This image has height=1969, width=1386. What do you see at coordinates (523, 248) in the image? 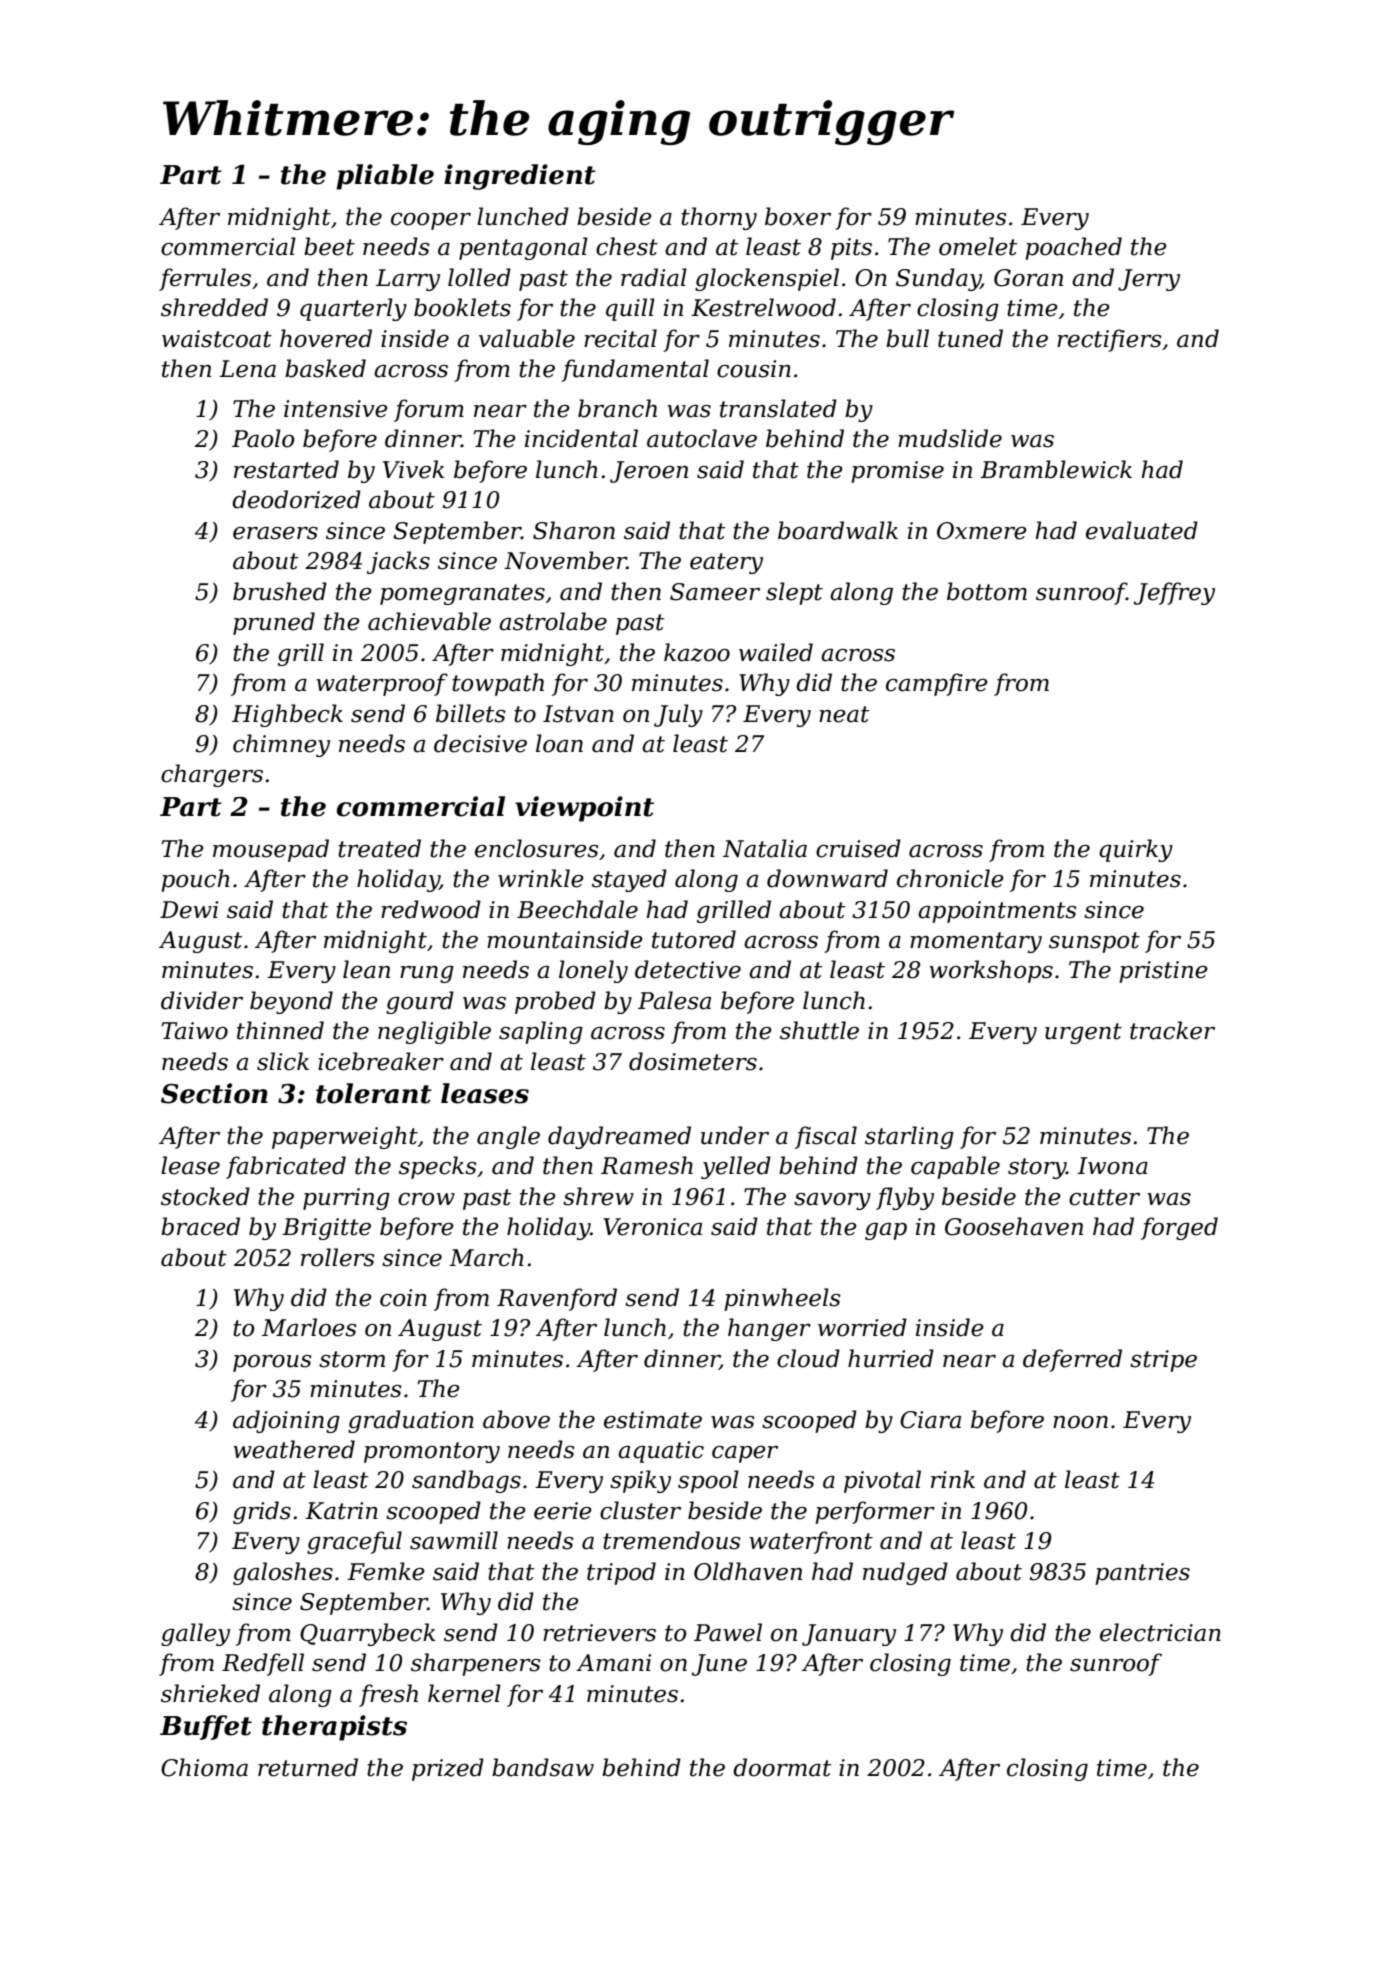
I see `pentagonal` at bounding box center [523, 248].
